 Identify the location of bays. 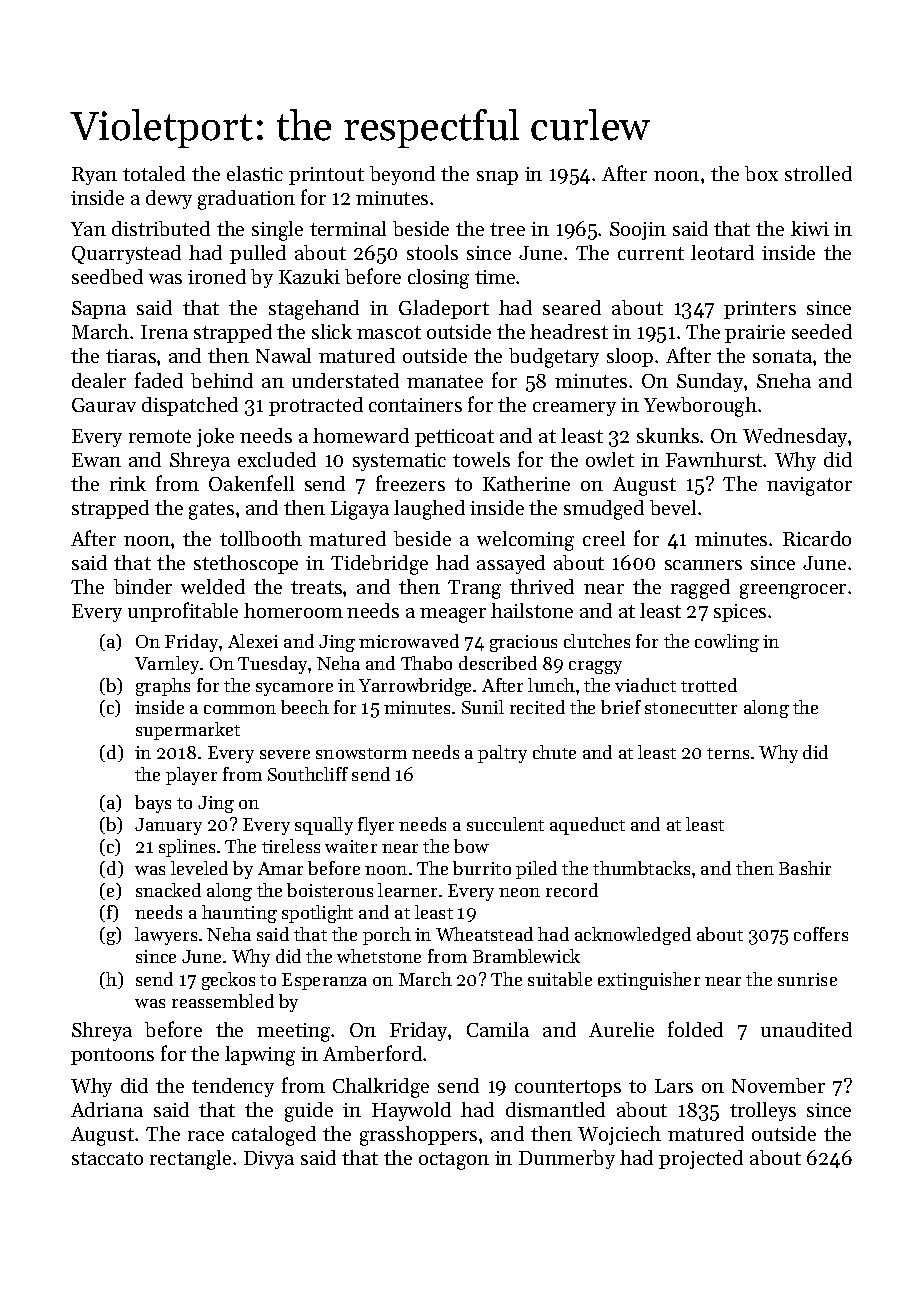
(153, 804).
